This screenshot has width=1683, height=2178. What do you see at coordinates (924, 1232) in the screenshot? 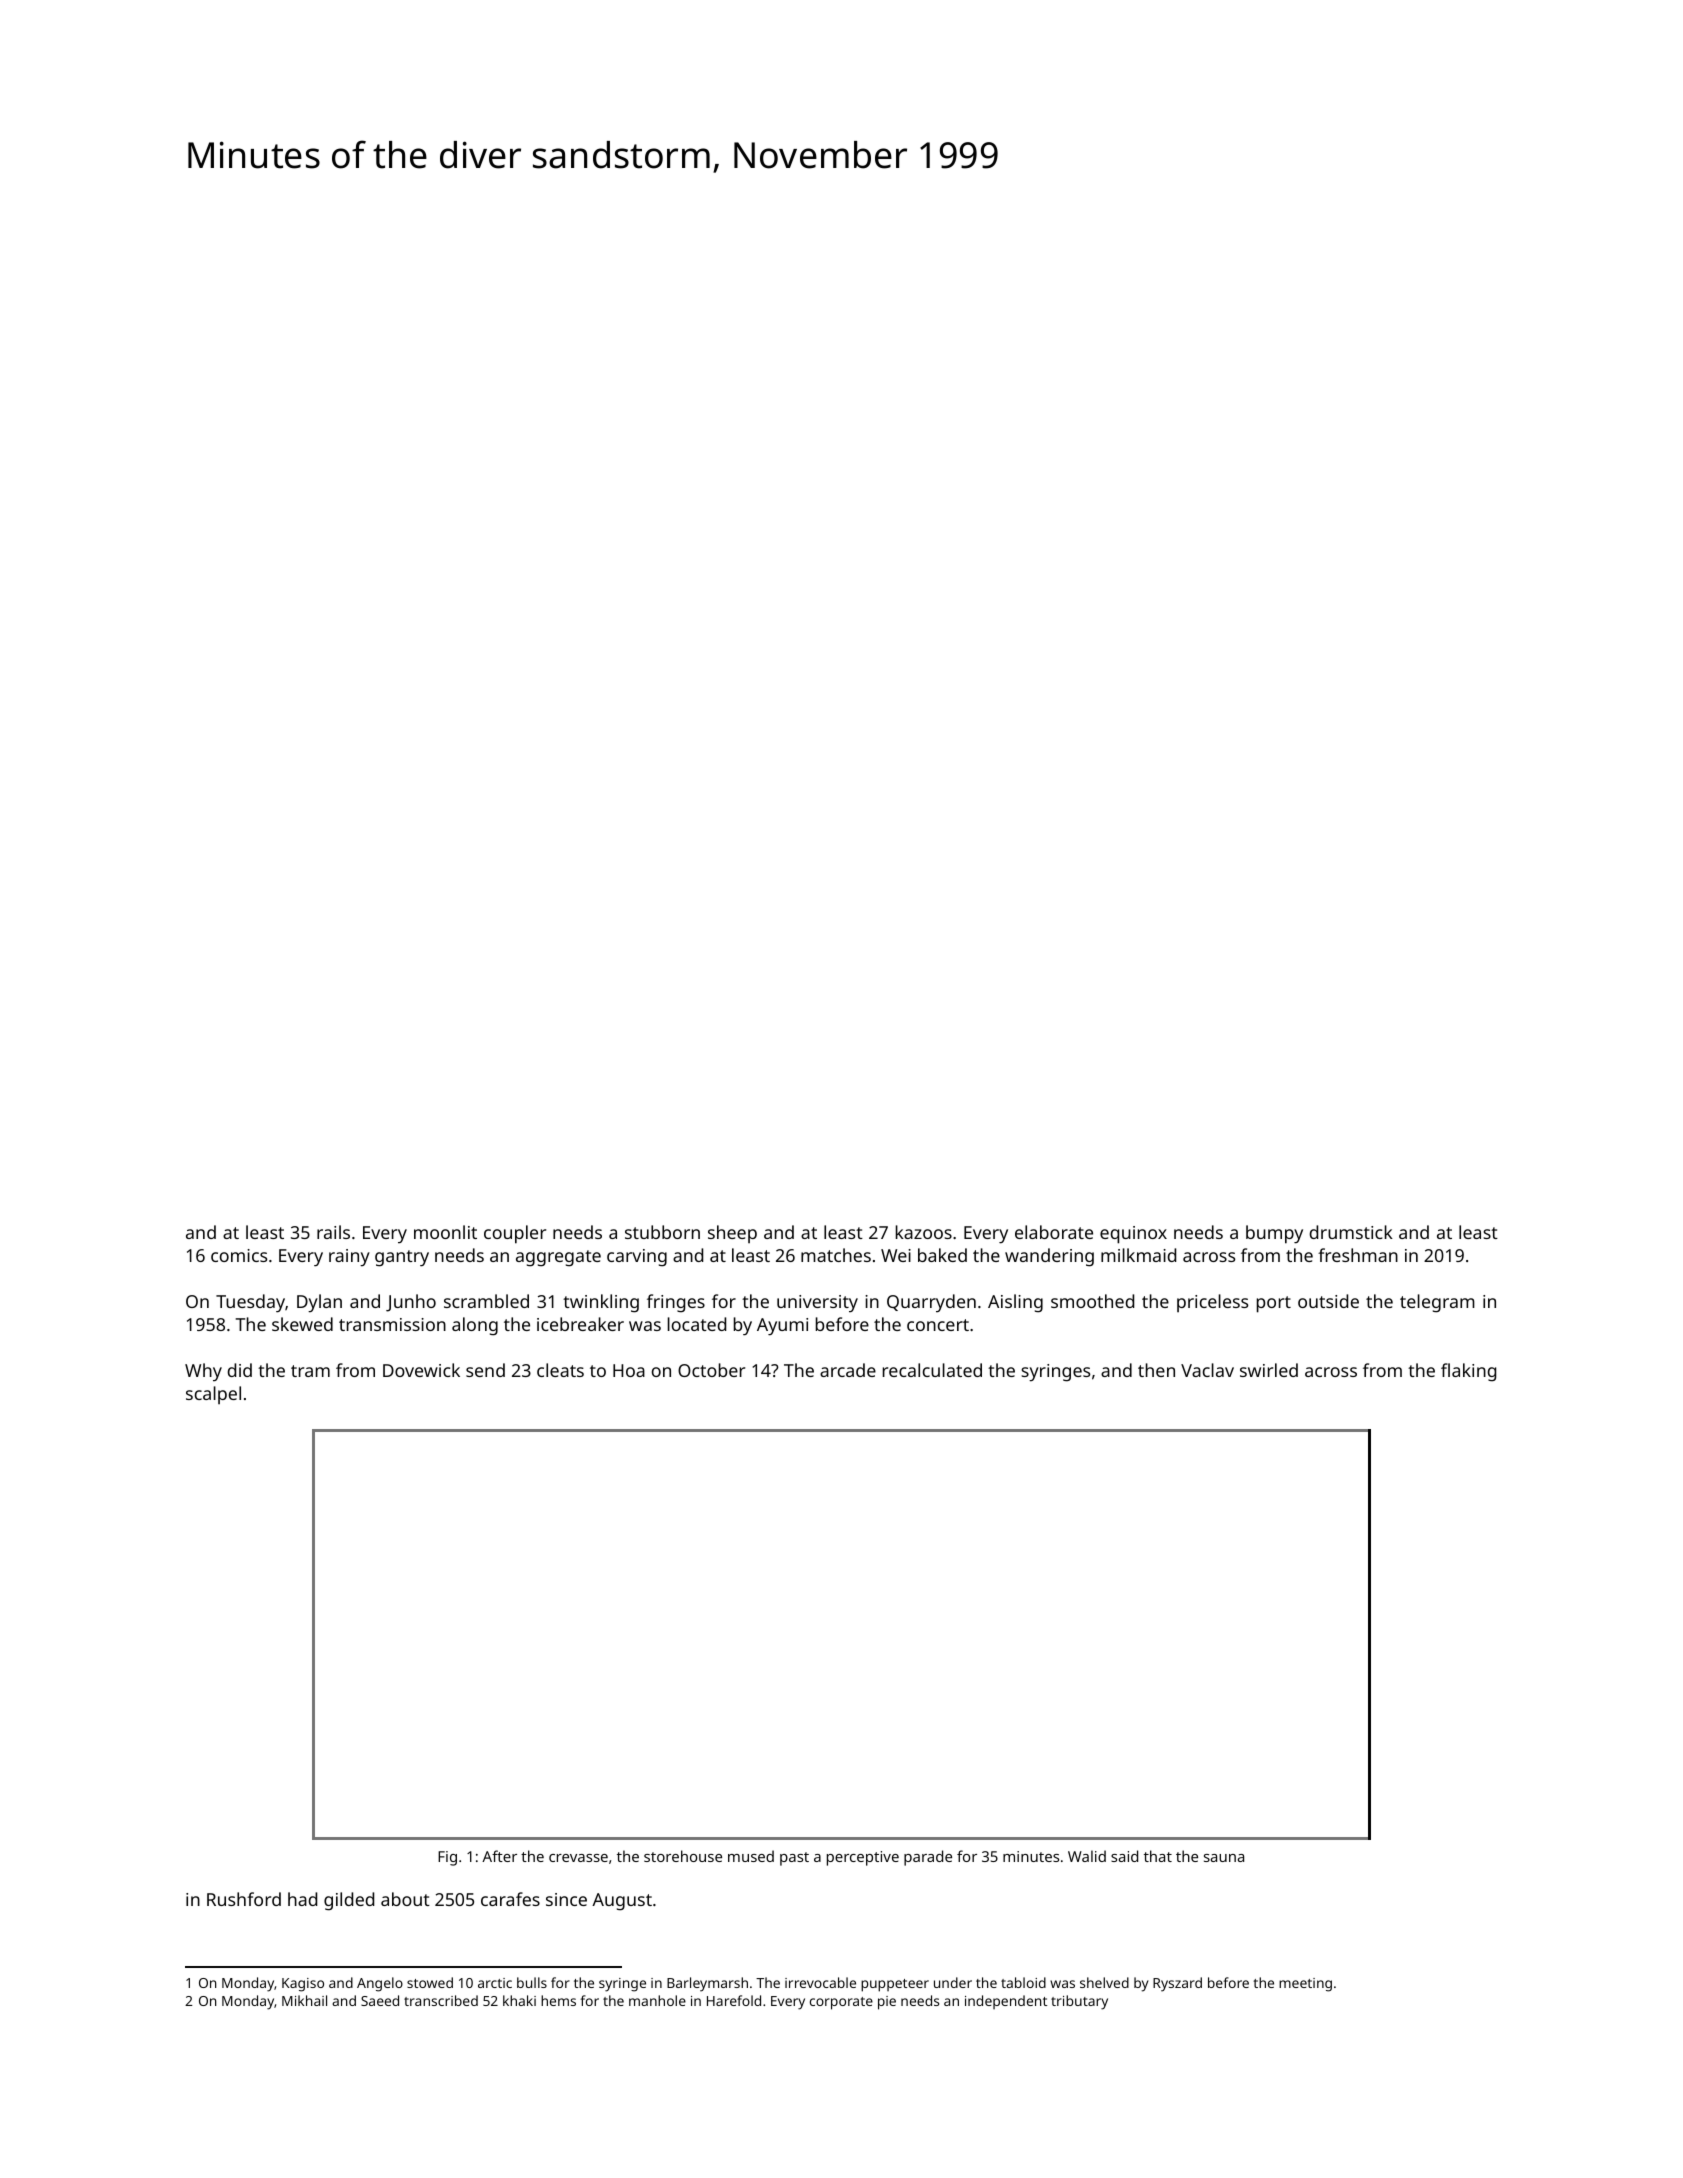
I see `kazoos` at bounding box center [924, 1232].
